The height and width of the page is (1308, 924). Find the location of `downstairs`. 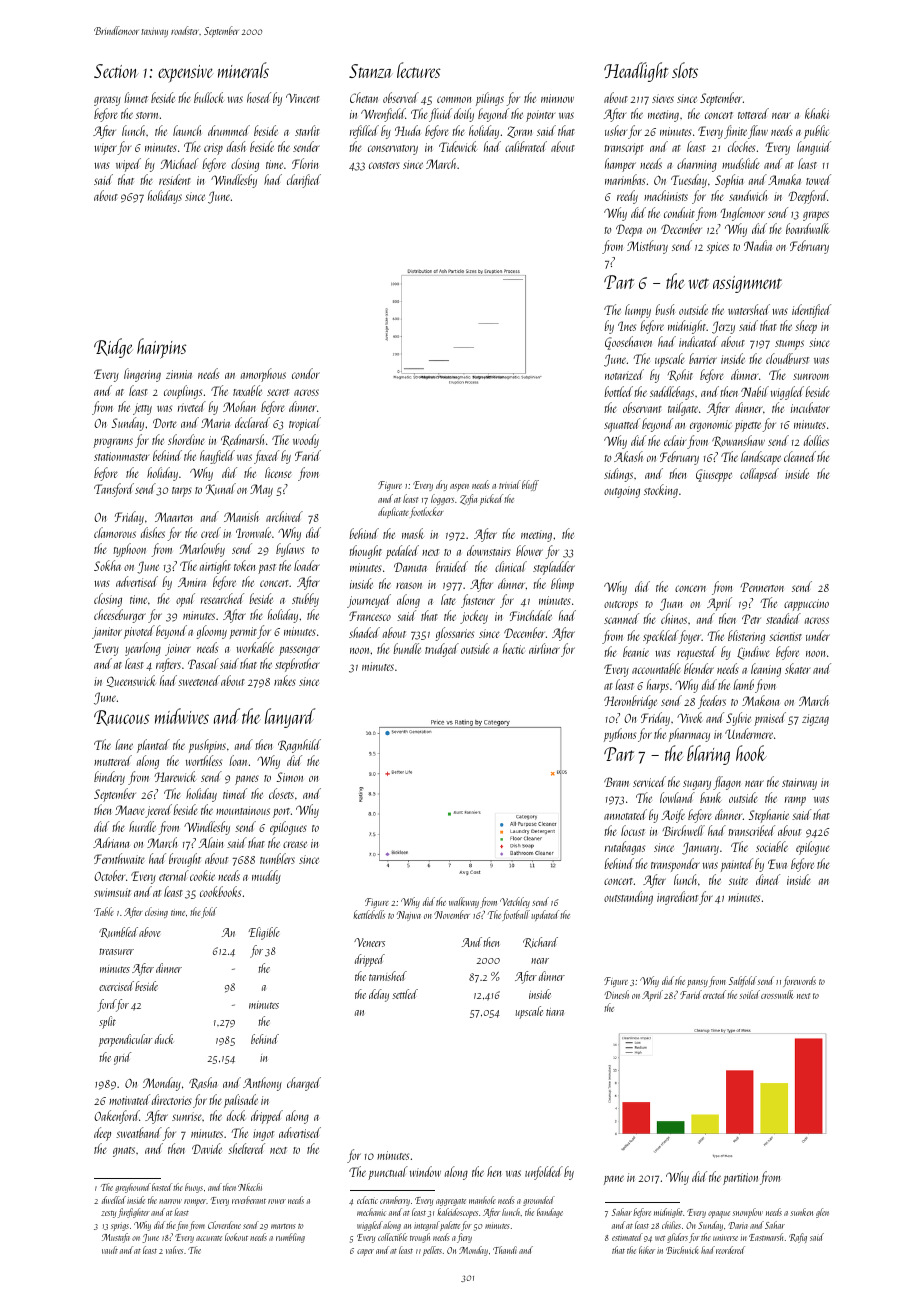

downstairs is located at coordinates (489, 550).
